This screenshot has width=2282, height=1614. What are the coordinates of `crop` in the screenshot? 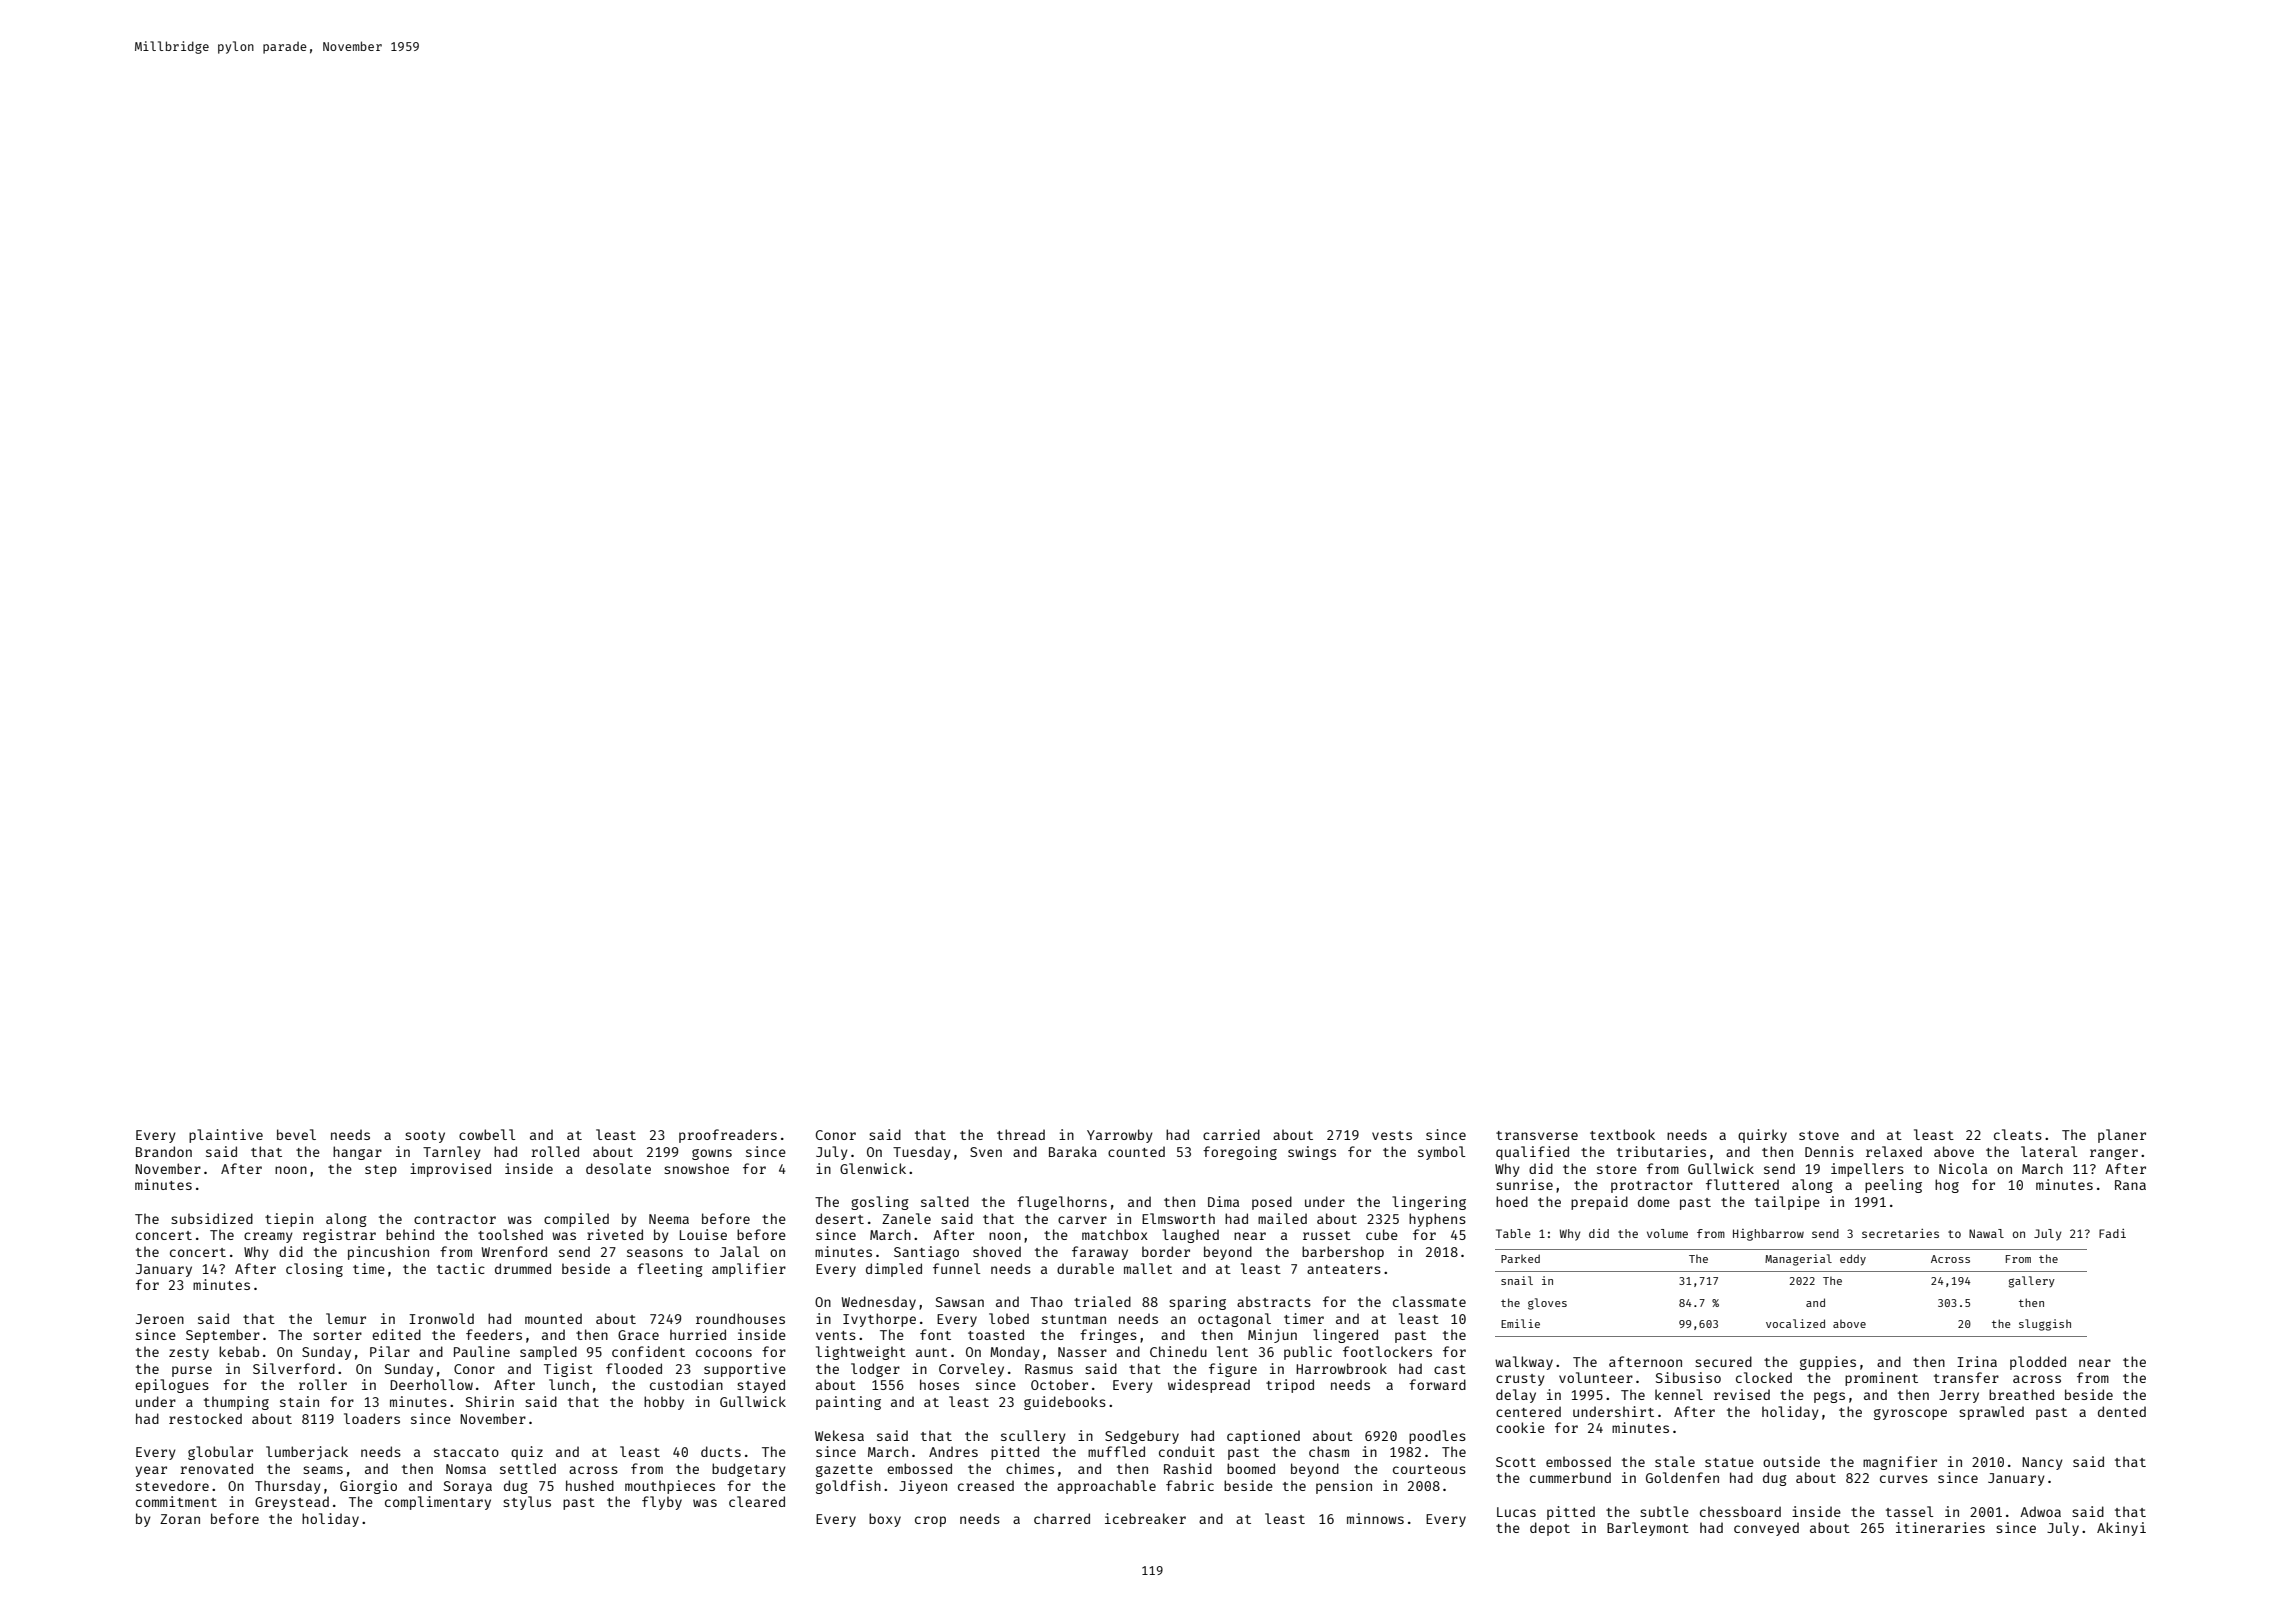 It's located at (930, 1521).
